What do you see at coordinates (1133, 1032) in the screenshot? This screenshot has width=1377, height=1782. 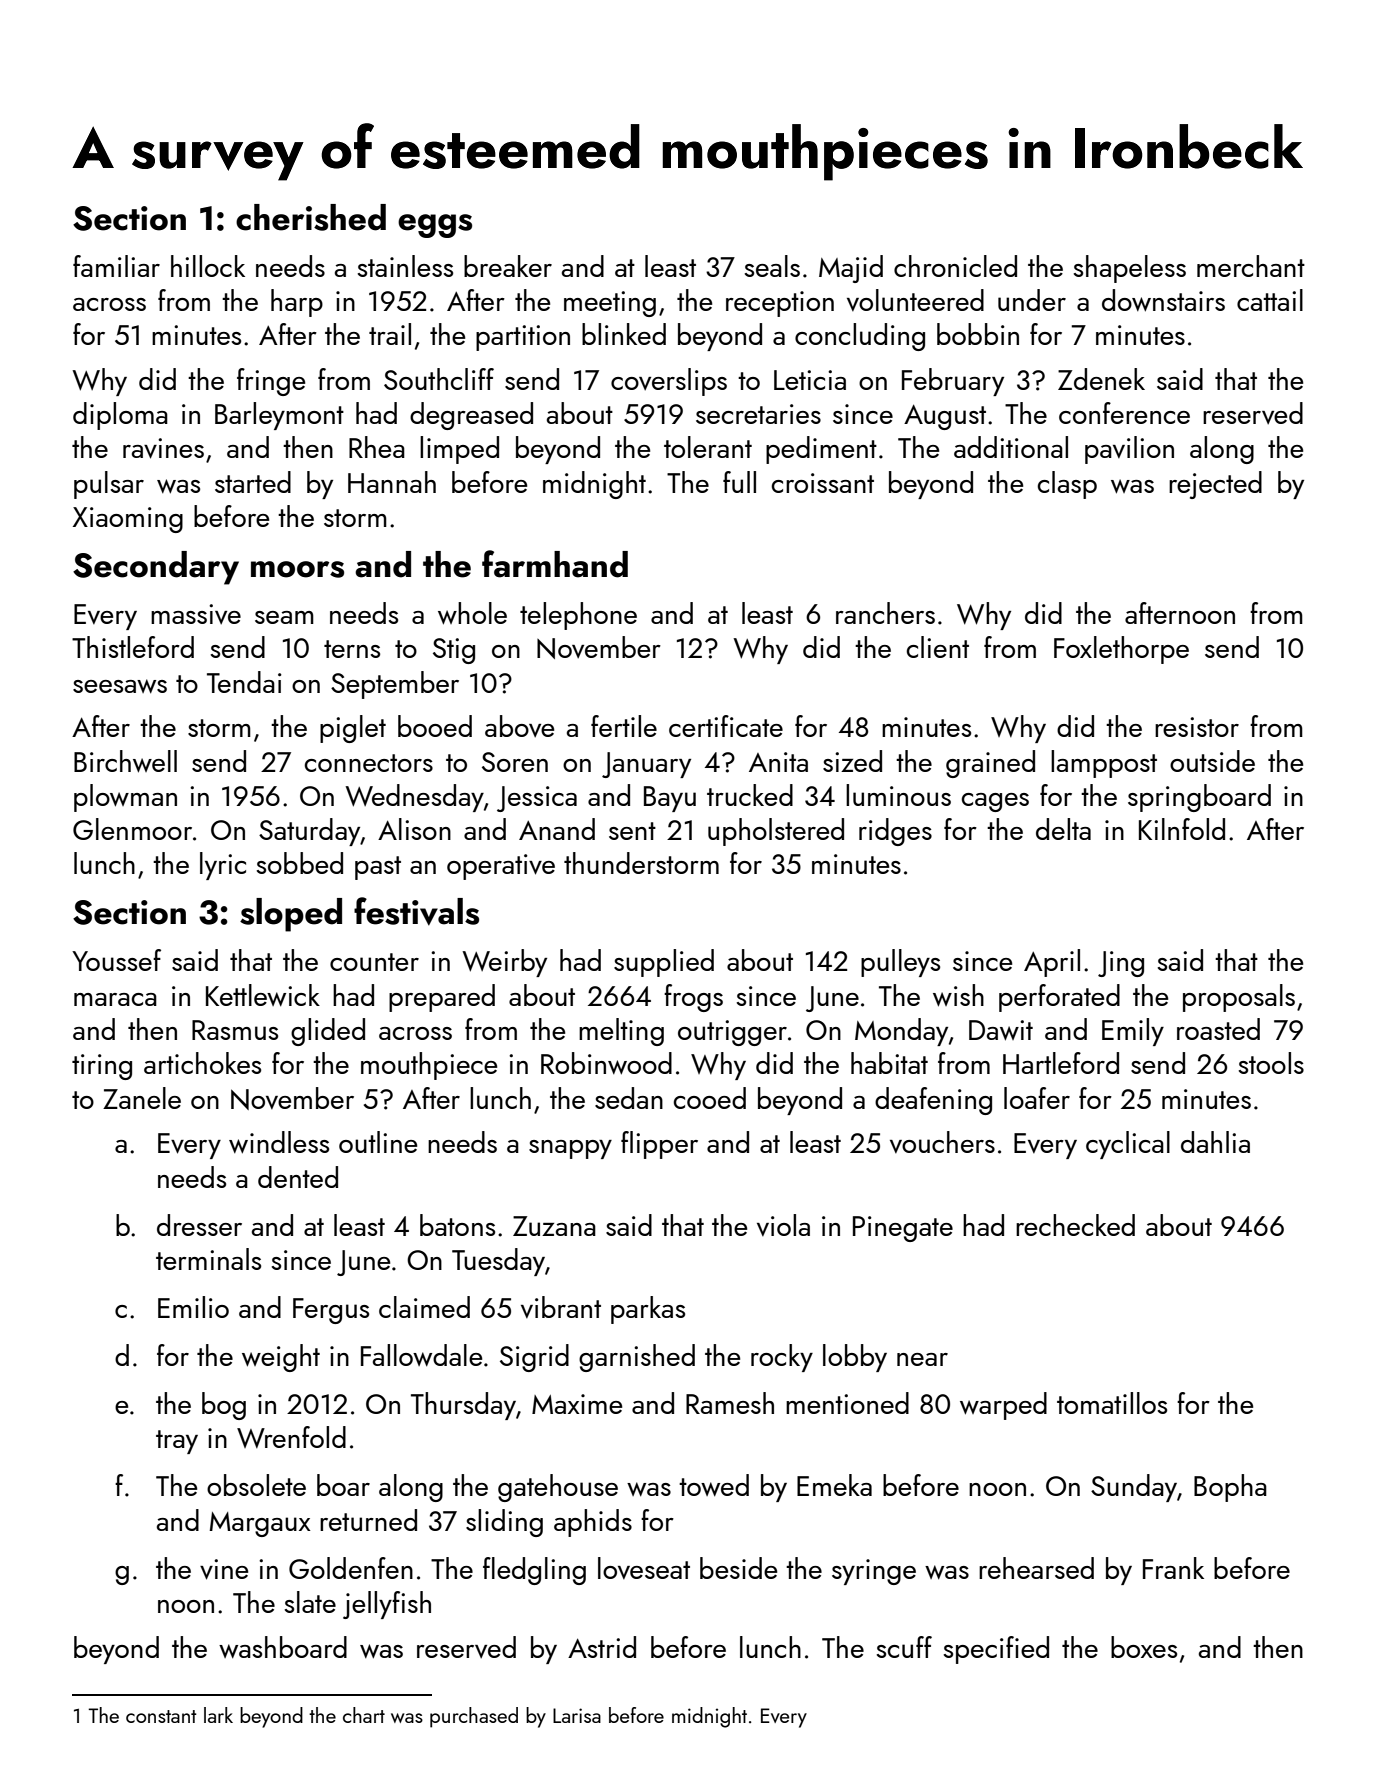 I see `Emily` at bounding box center [1133, 1032].
